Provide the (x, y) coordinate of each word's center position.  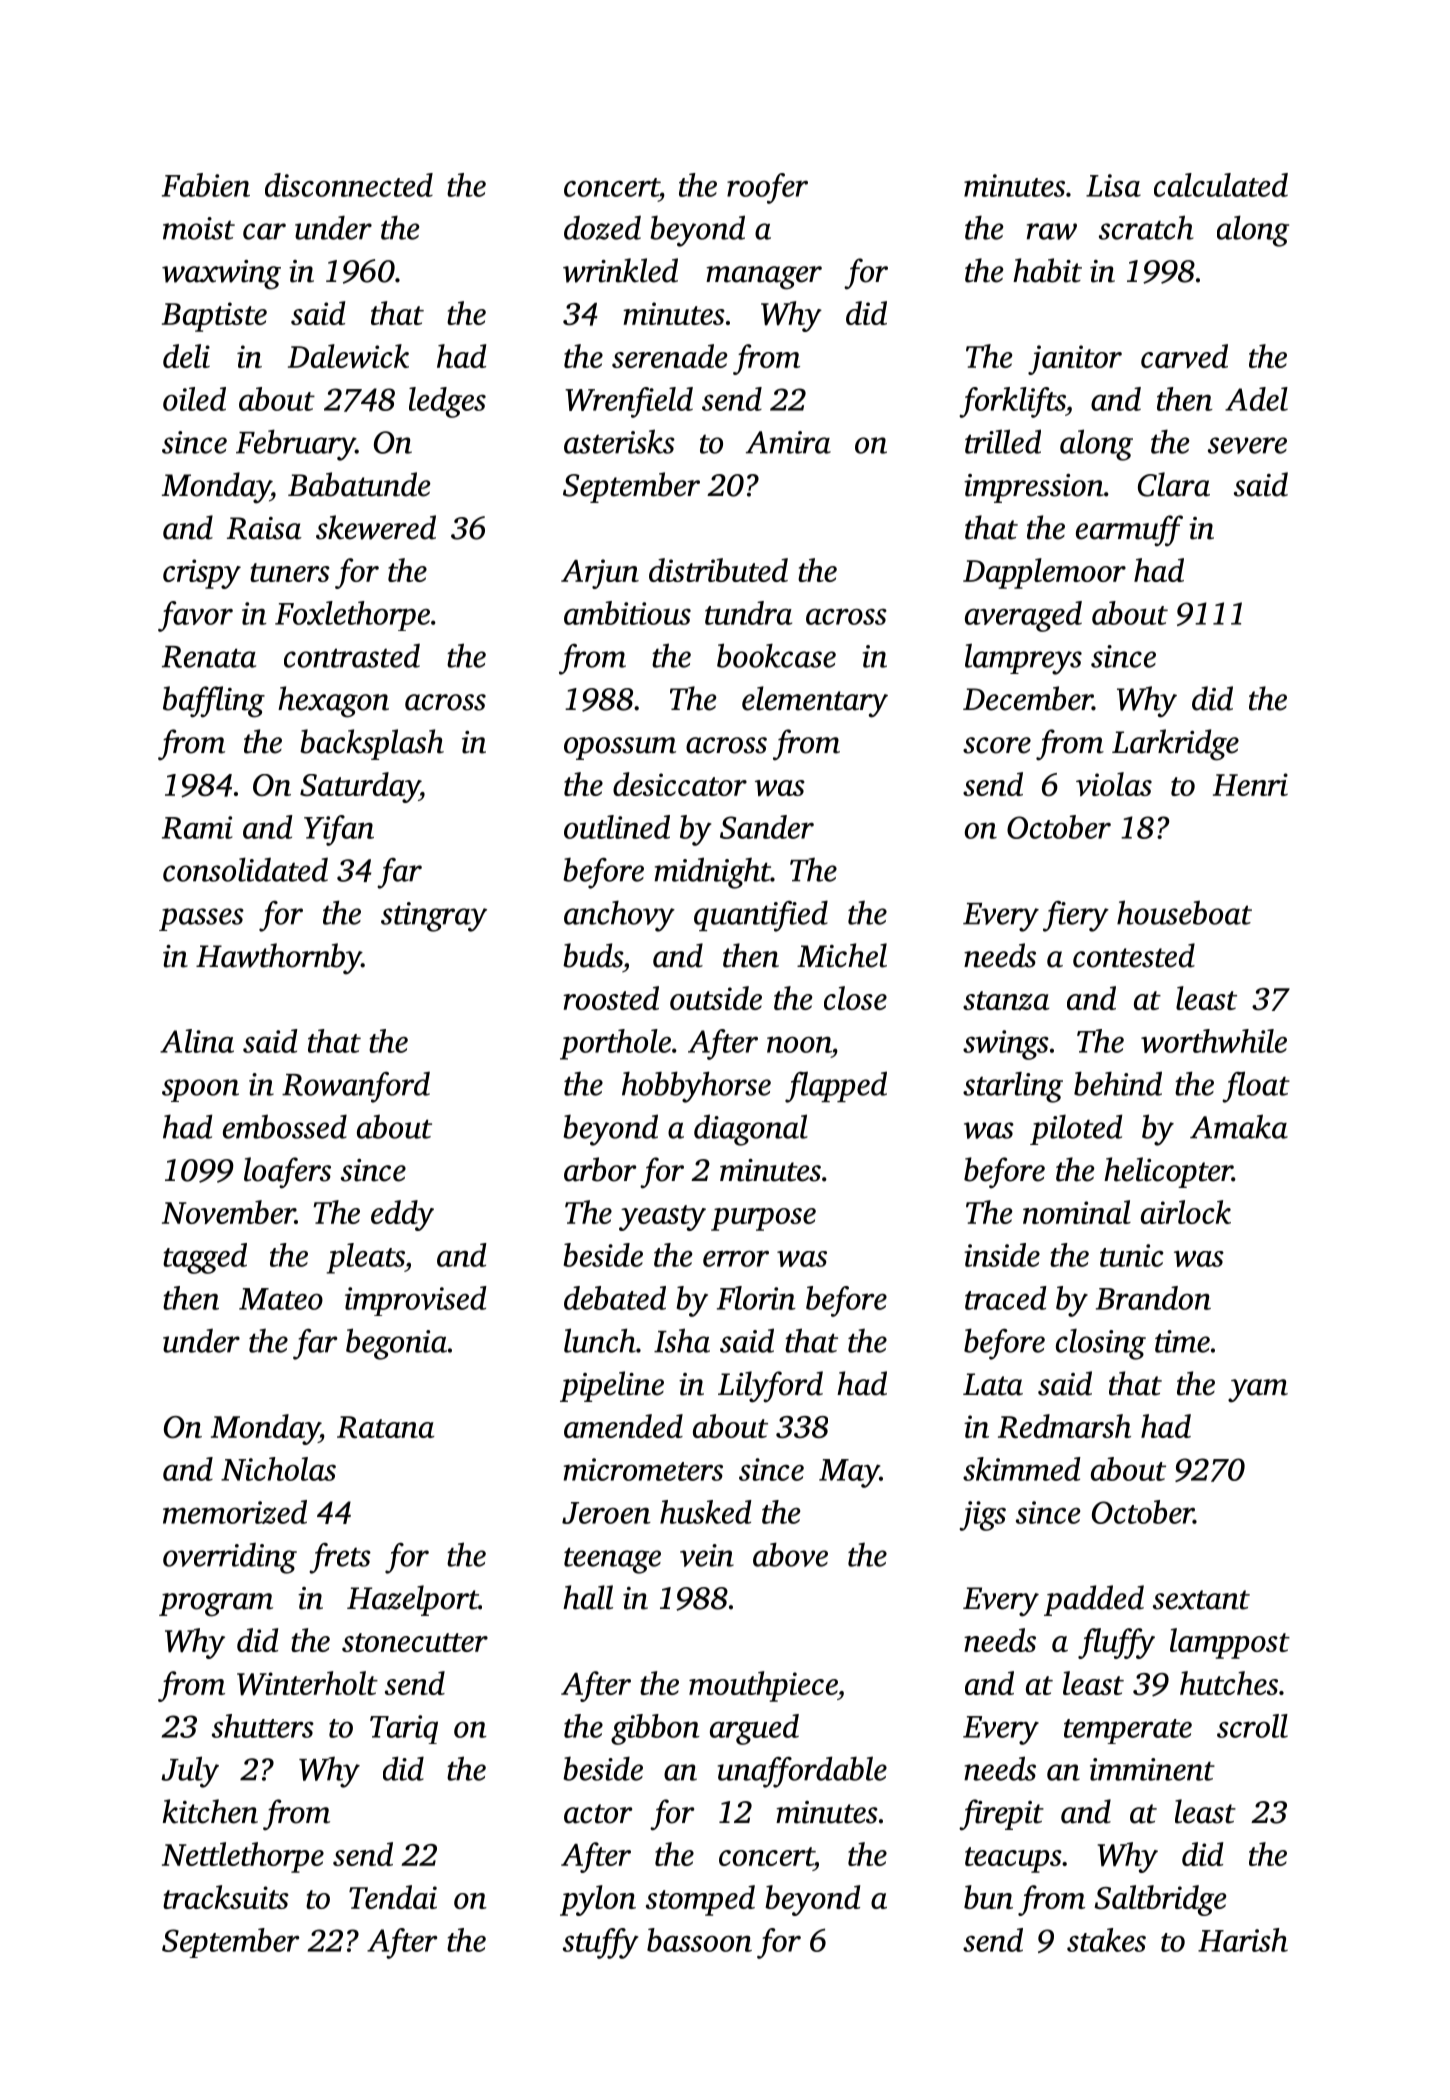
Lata (993, 1384)
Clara (1174, 484)
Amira (788, 442)
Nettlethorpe (243, 1857)
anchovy (619, 916)
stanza (1006, 1000)
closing (1101, 1344)
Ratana (386, 1427)
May (849, 1473)
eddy (402, 1215)
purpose (763, 1219)
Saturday (360, 787)
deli (186, 356)
